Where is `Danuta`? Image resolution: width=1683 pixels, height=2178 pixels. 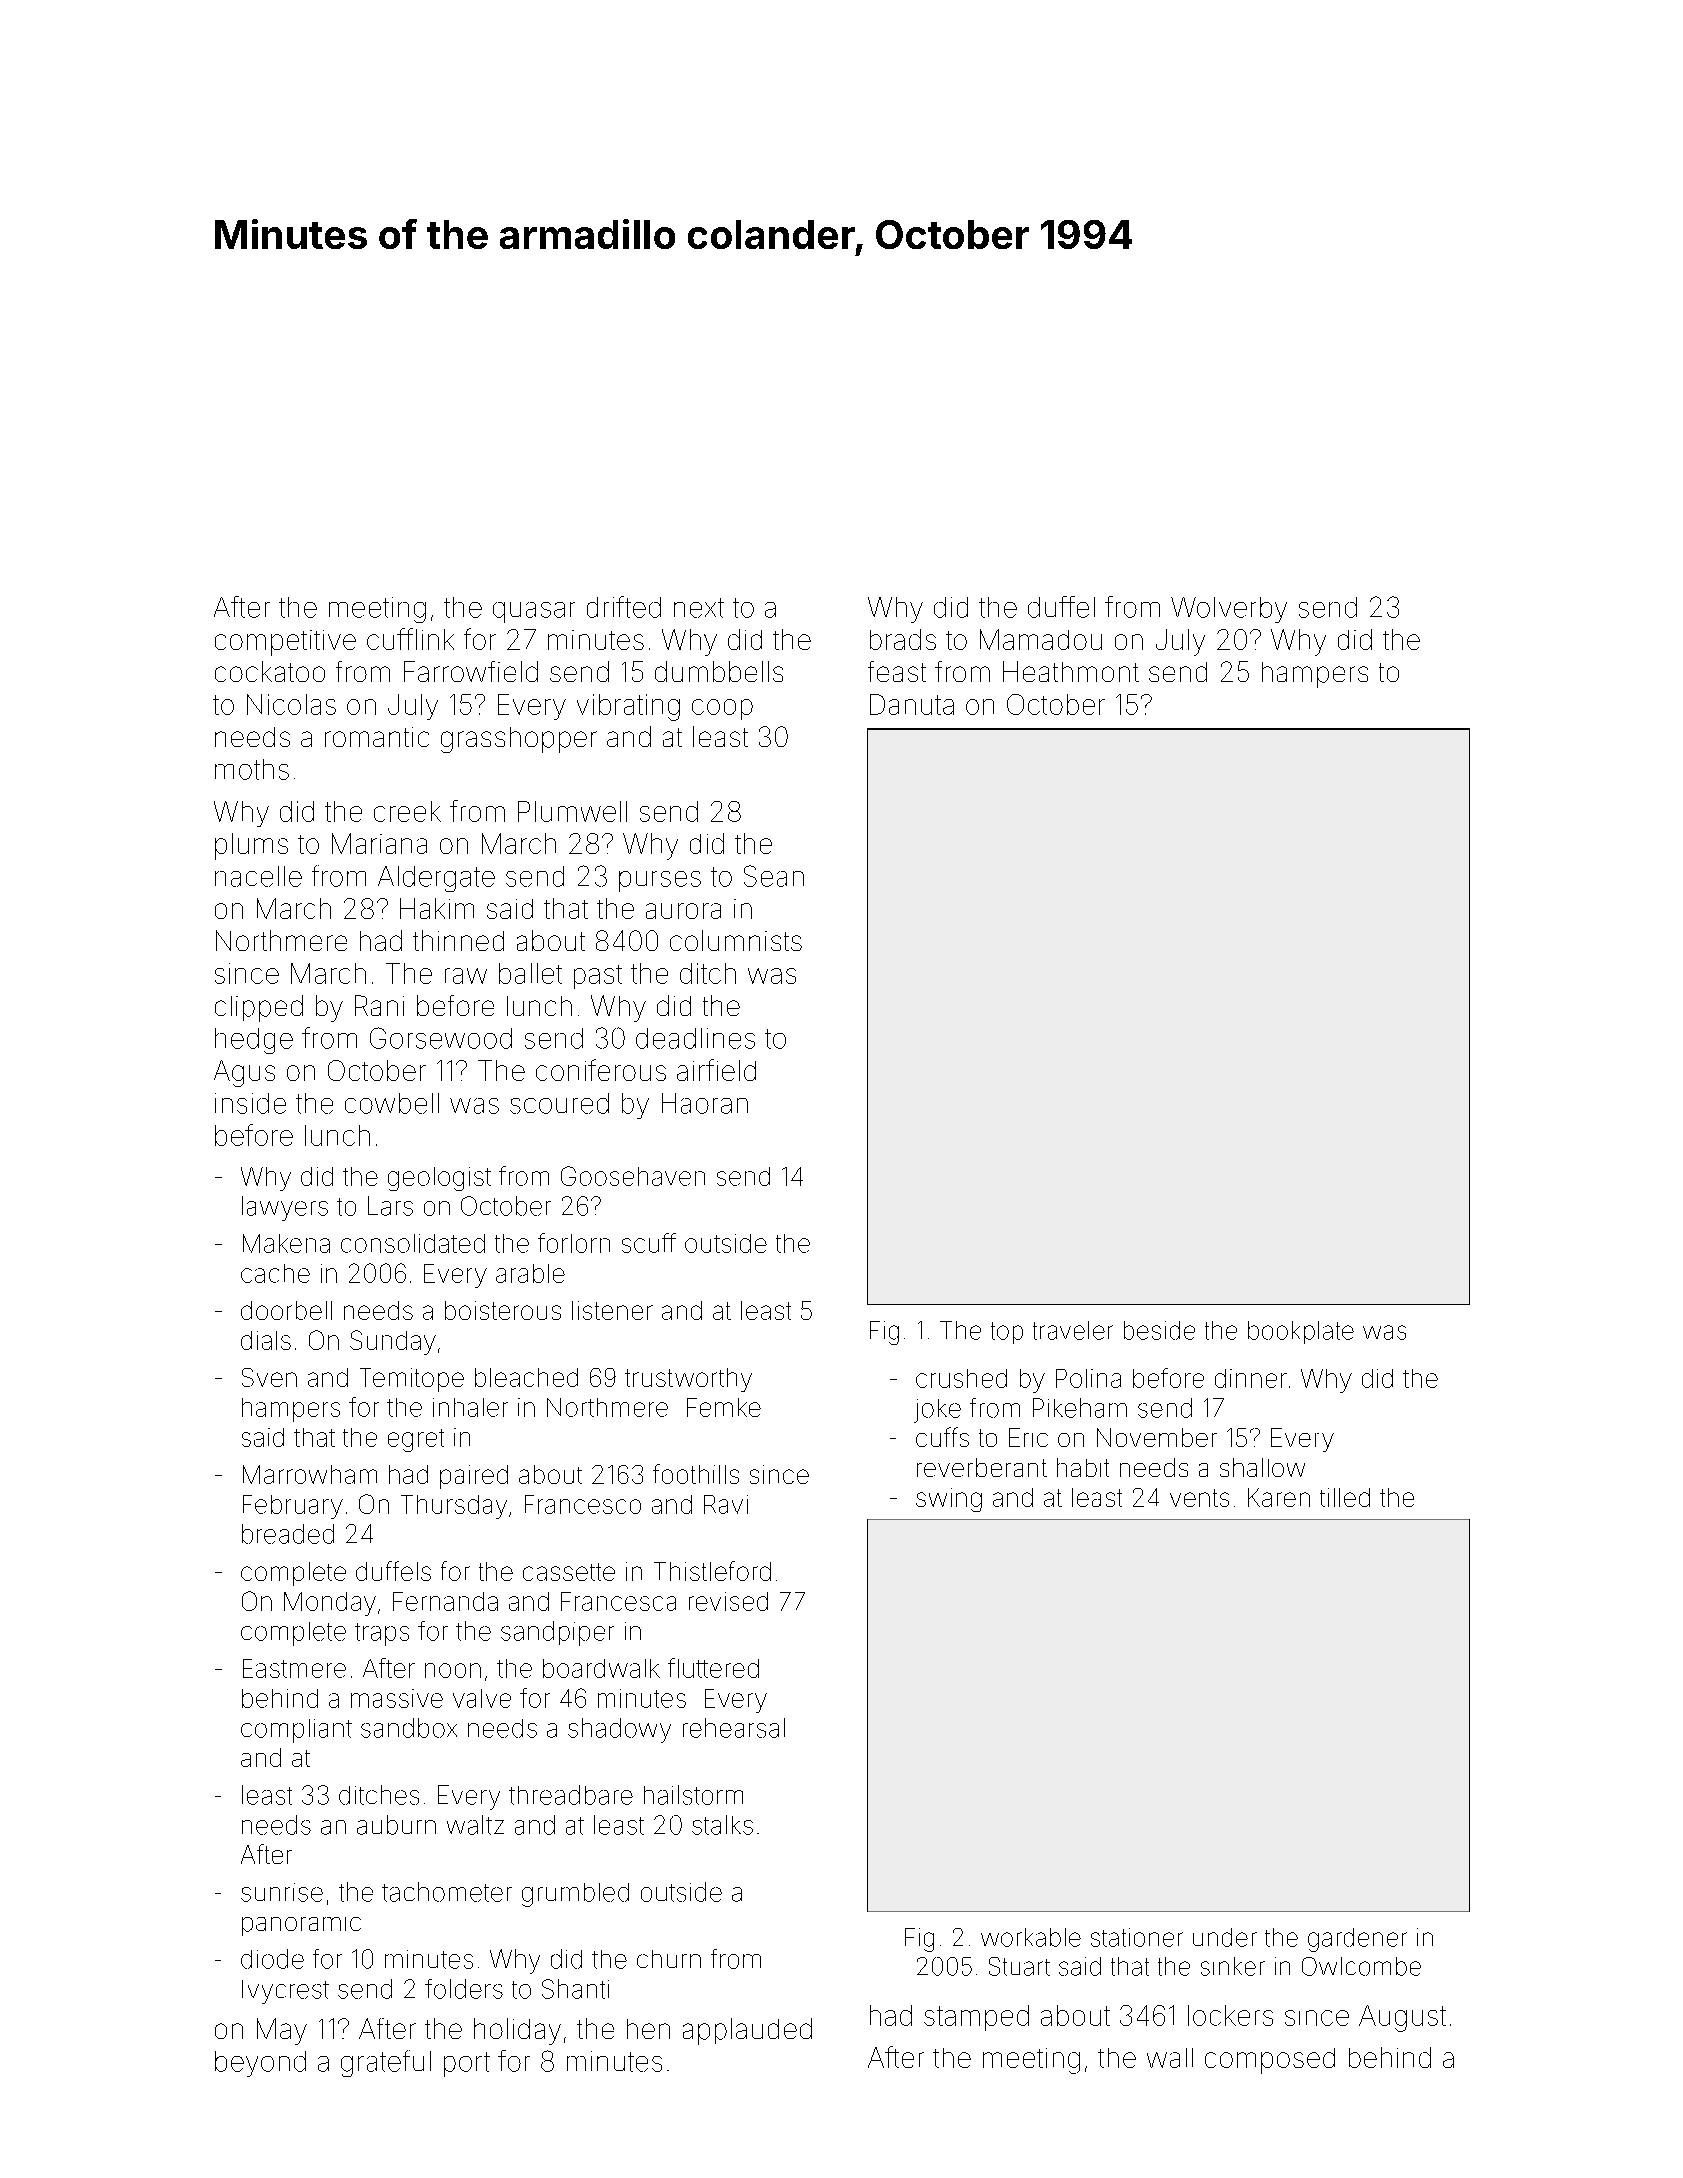 Danuta is located at coordinates (912, 704).
